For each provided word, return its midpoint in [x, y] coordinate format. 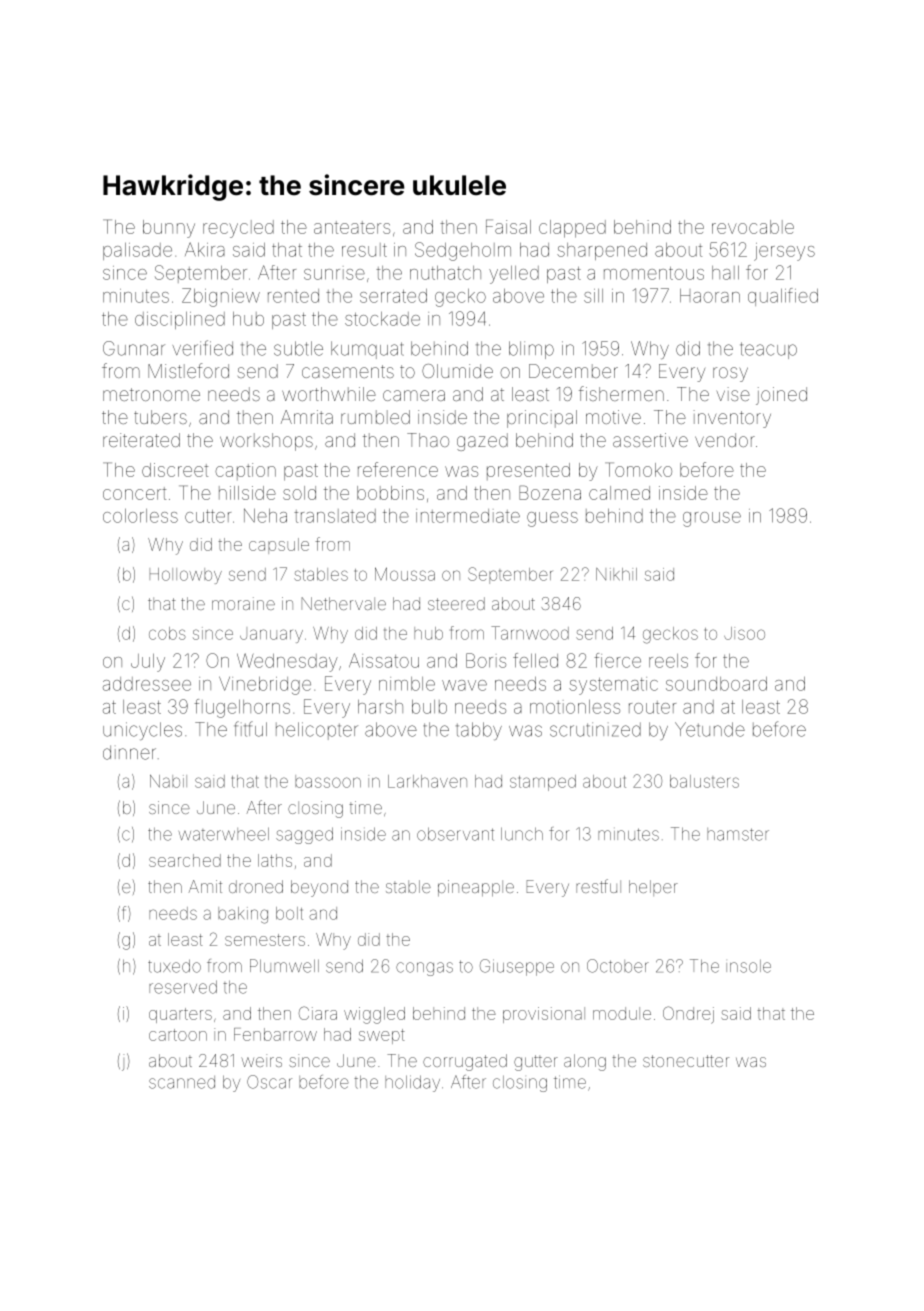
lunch [522, 834]
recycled [238, 229]
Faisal [508, 226]
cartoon [178, 1035]
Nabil [168, 781]
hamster [738, 834]
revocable [753, 227]
